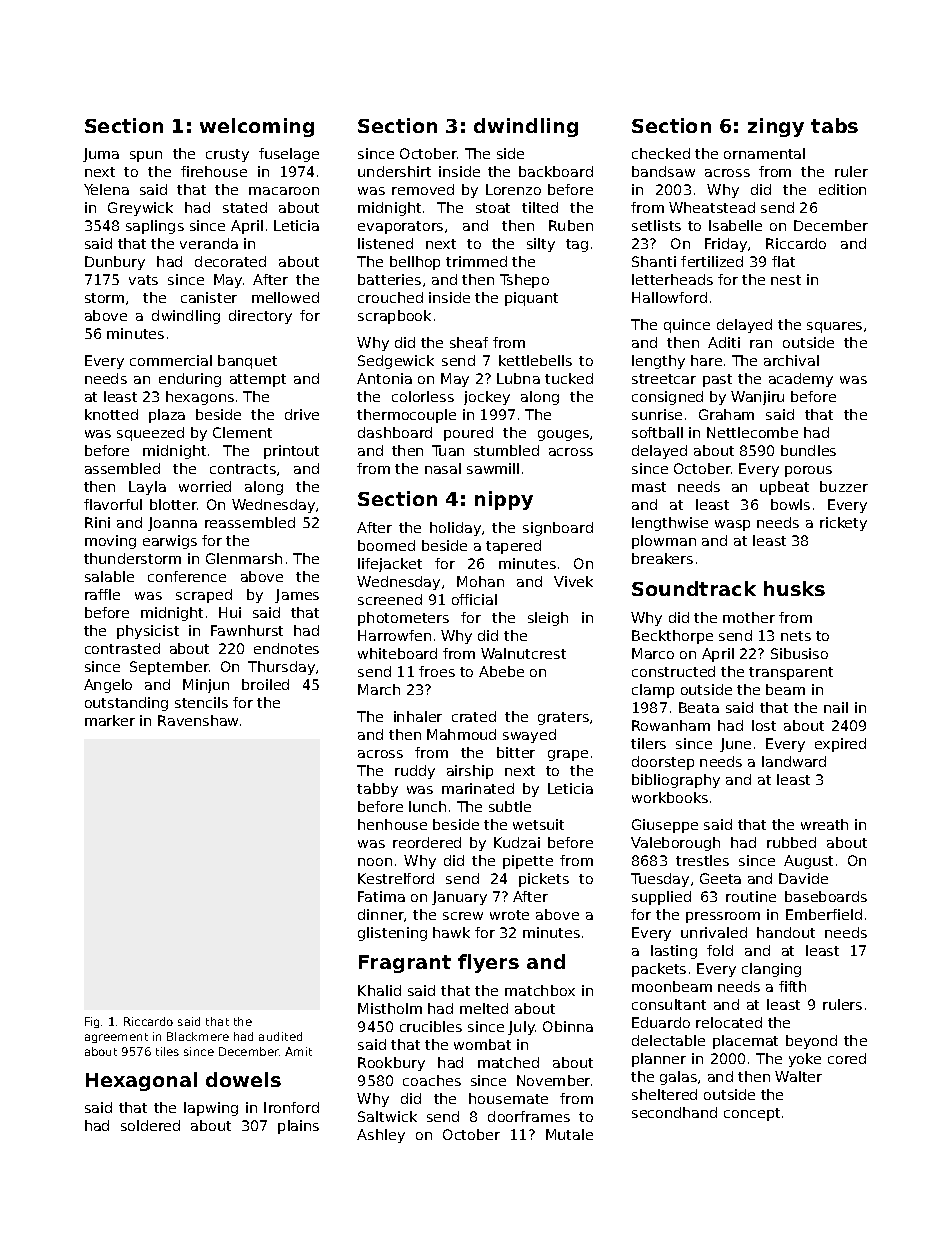 The image size is (952, 1233). I want to click on sleigh, so click(548, 619).
